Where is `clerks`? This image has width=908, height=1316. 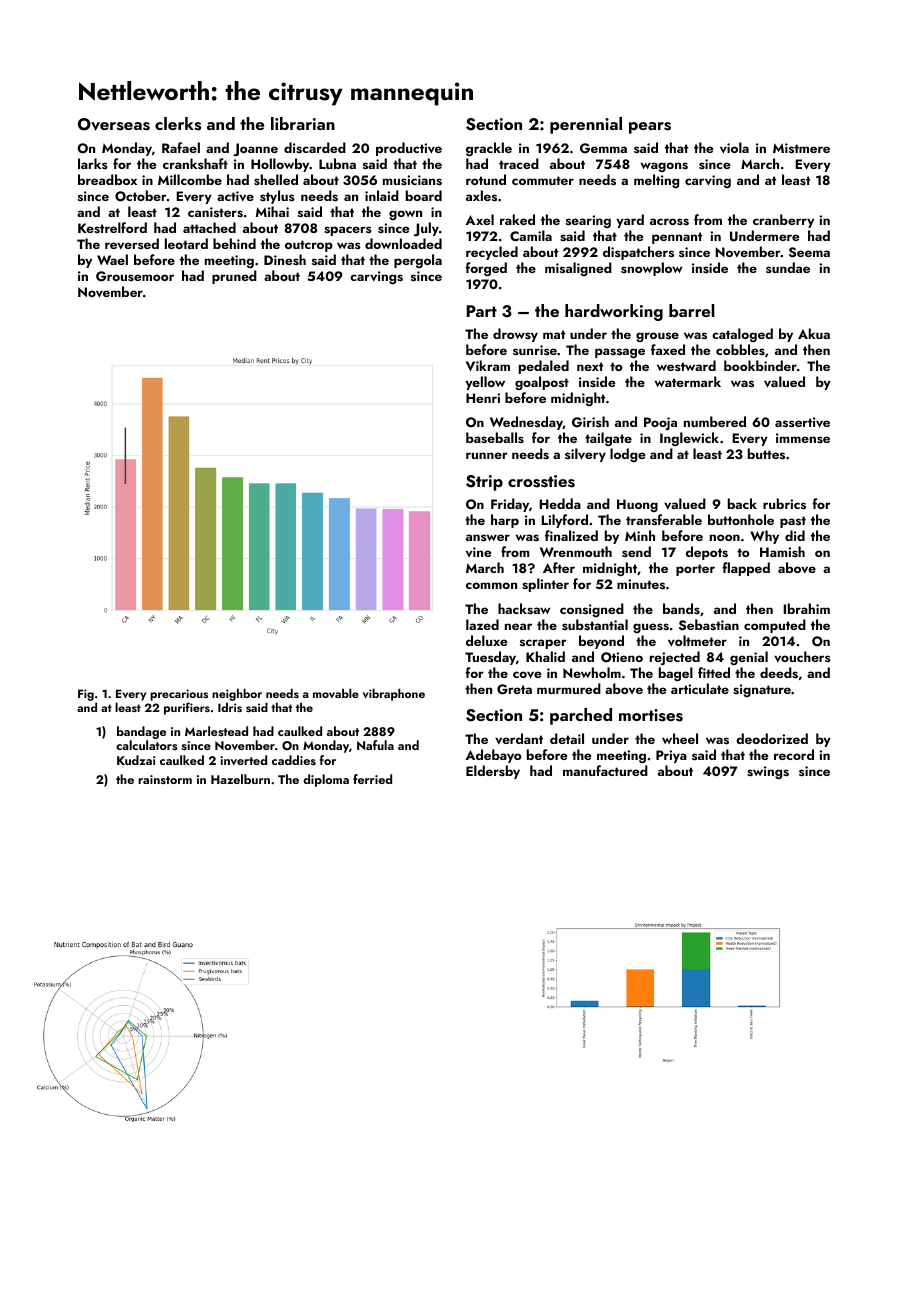 clerks is located at coordinates (178, 124).
